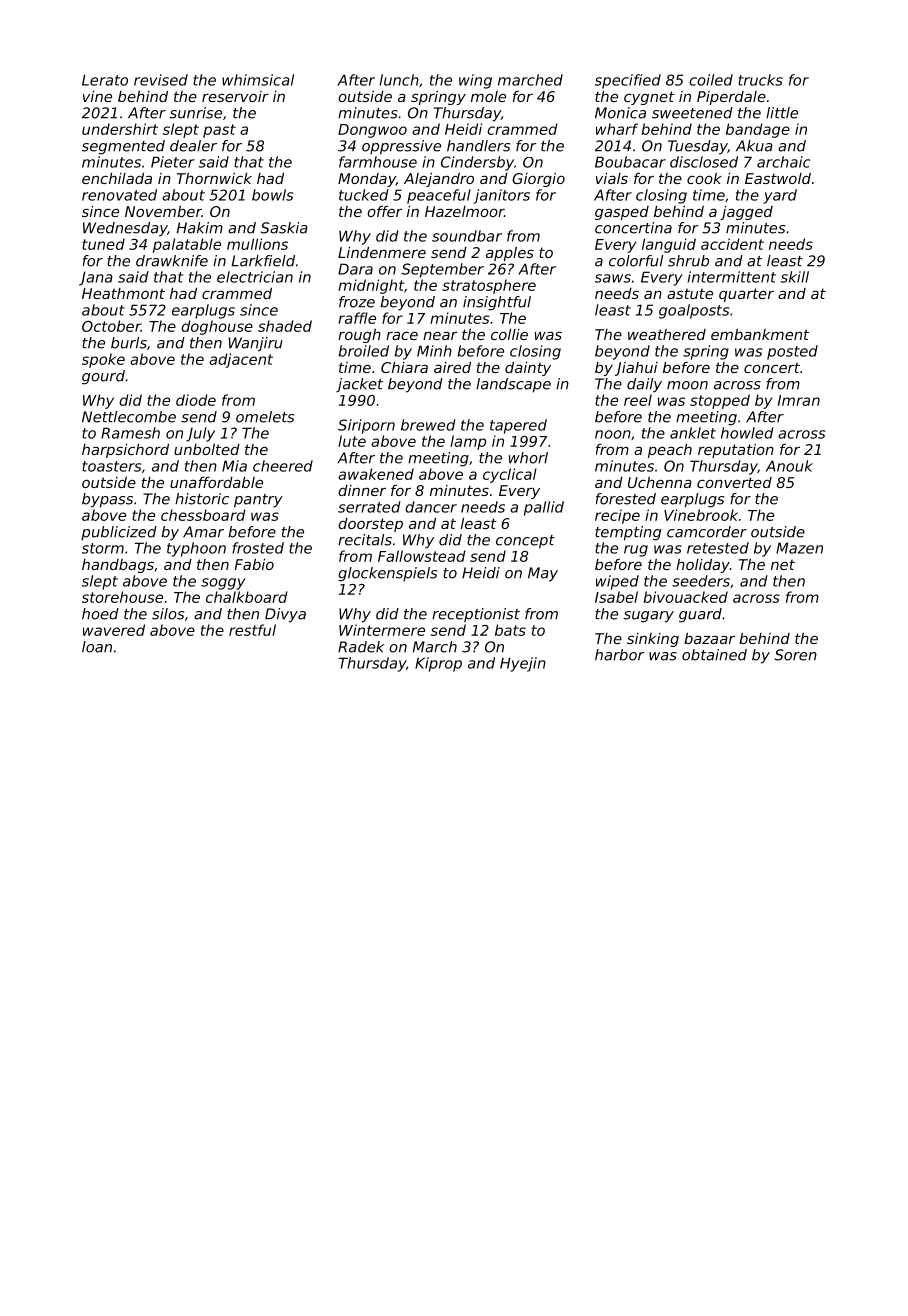  I want to click on landscape, so click(513, 385).
